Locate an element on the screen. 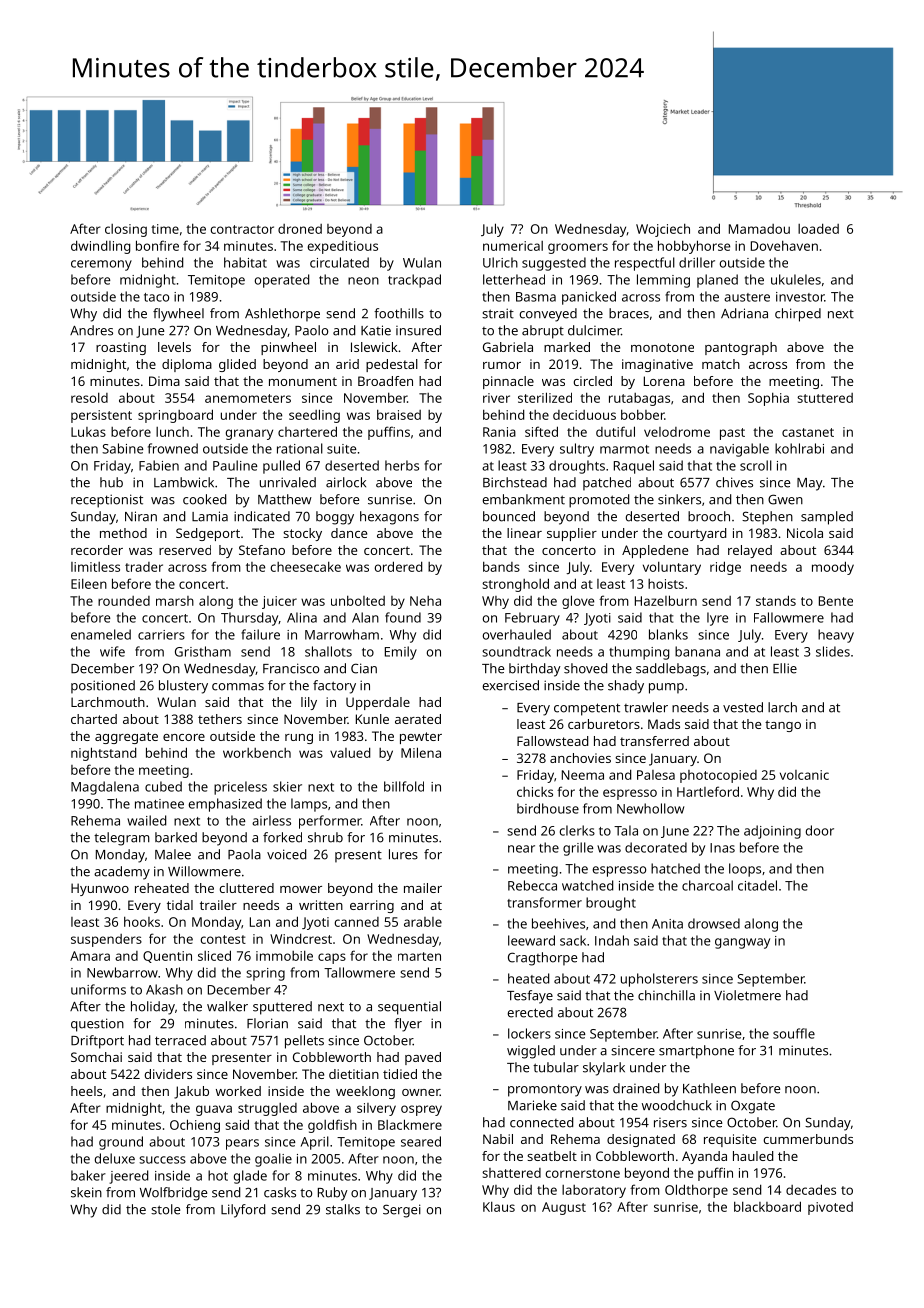 The height and width of the screenshot is (1308, 924). billfold is located at coordinates (404, 786).
